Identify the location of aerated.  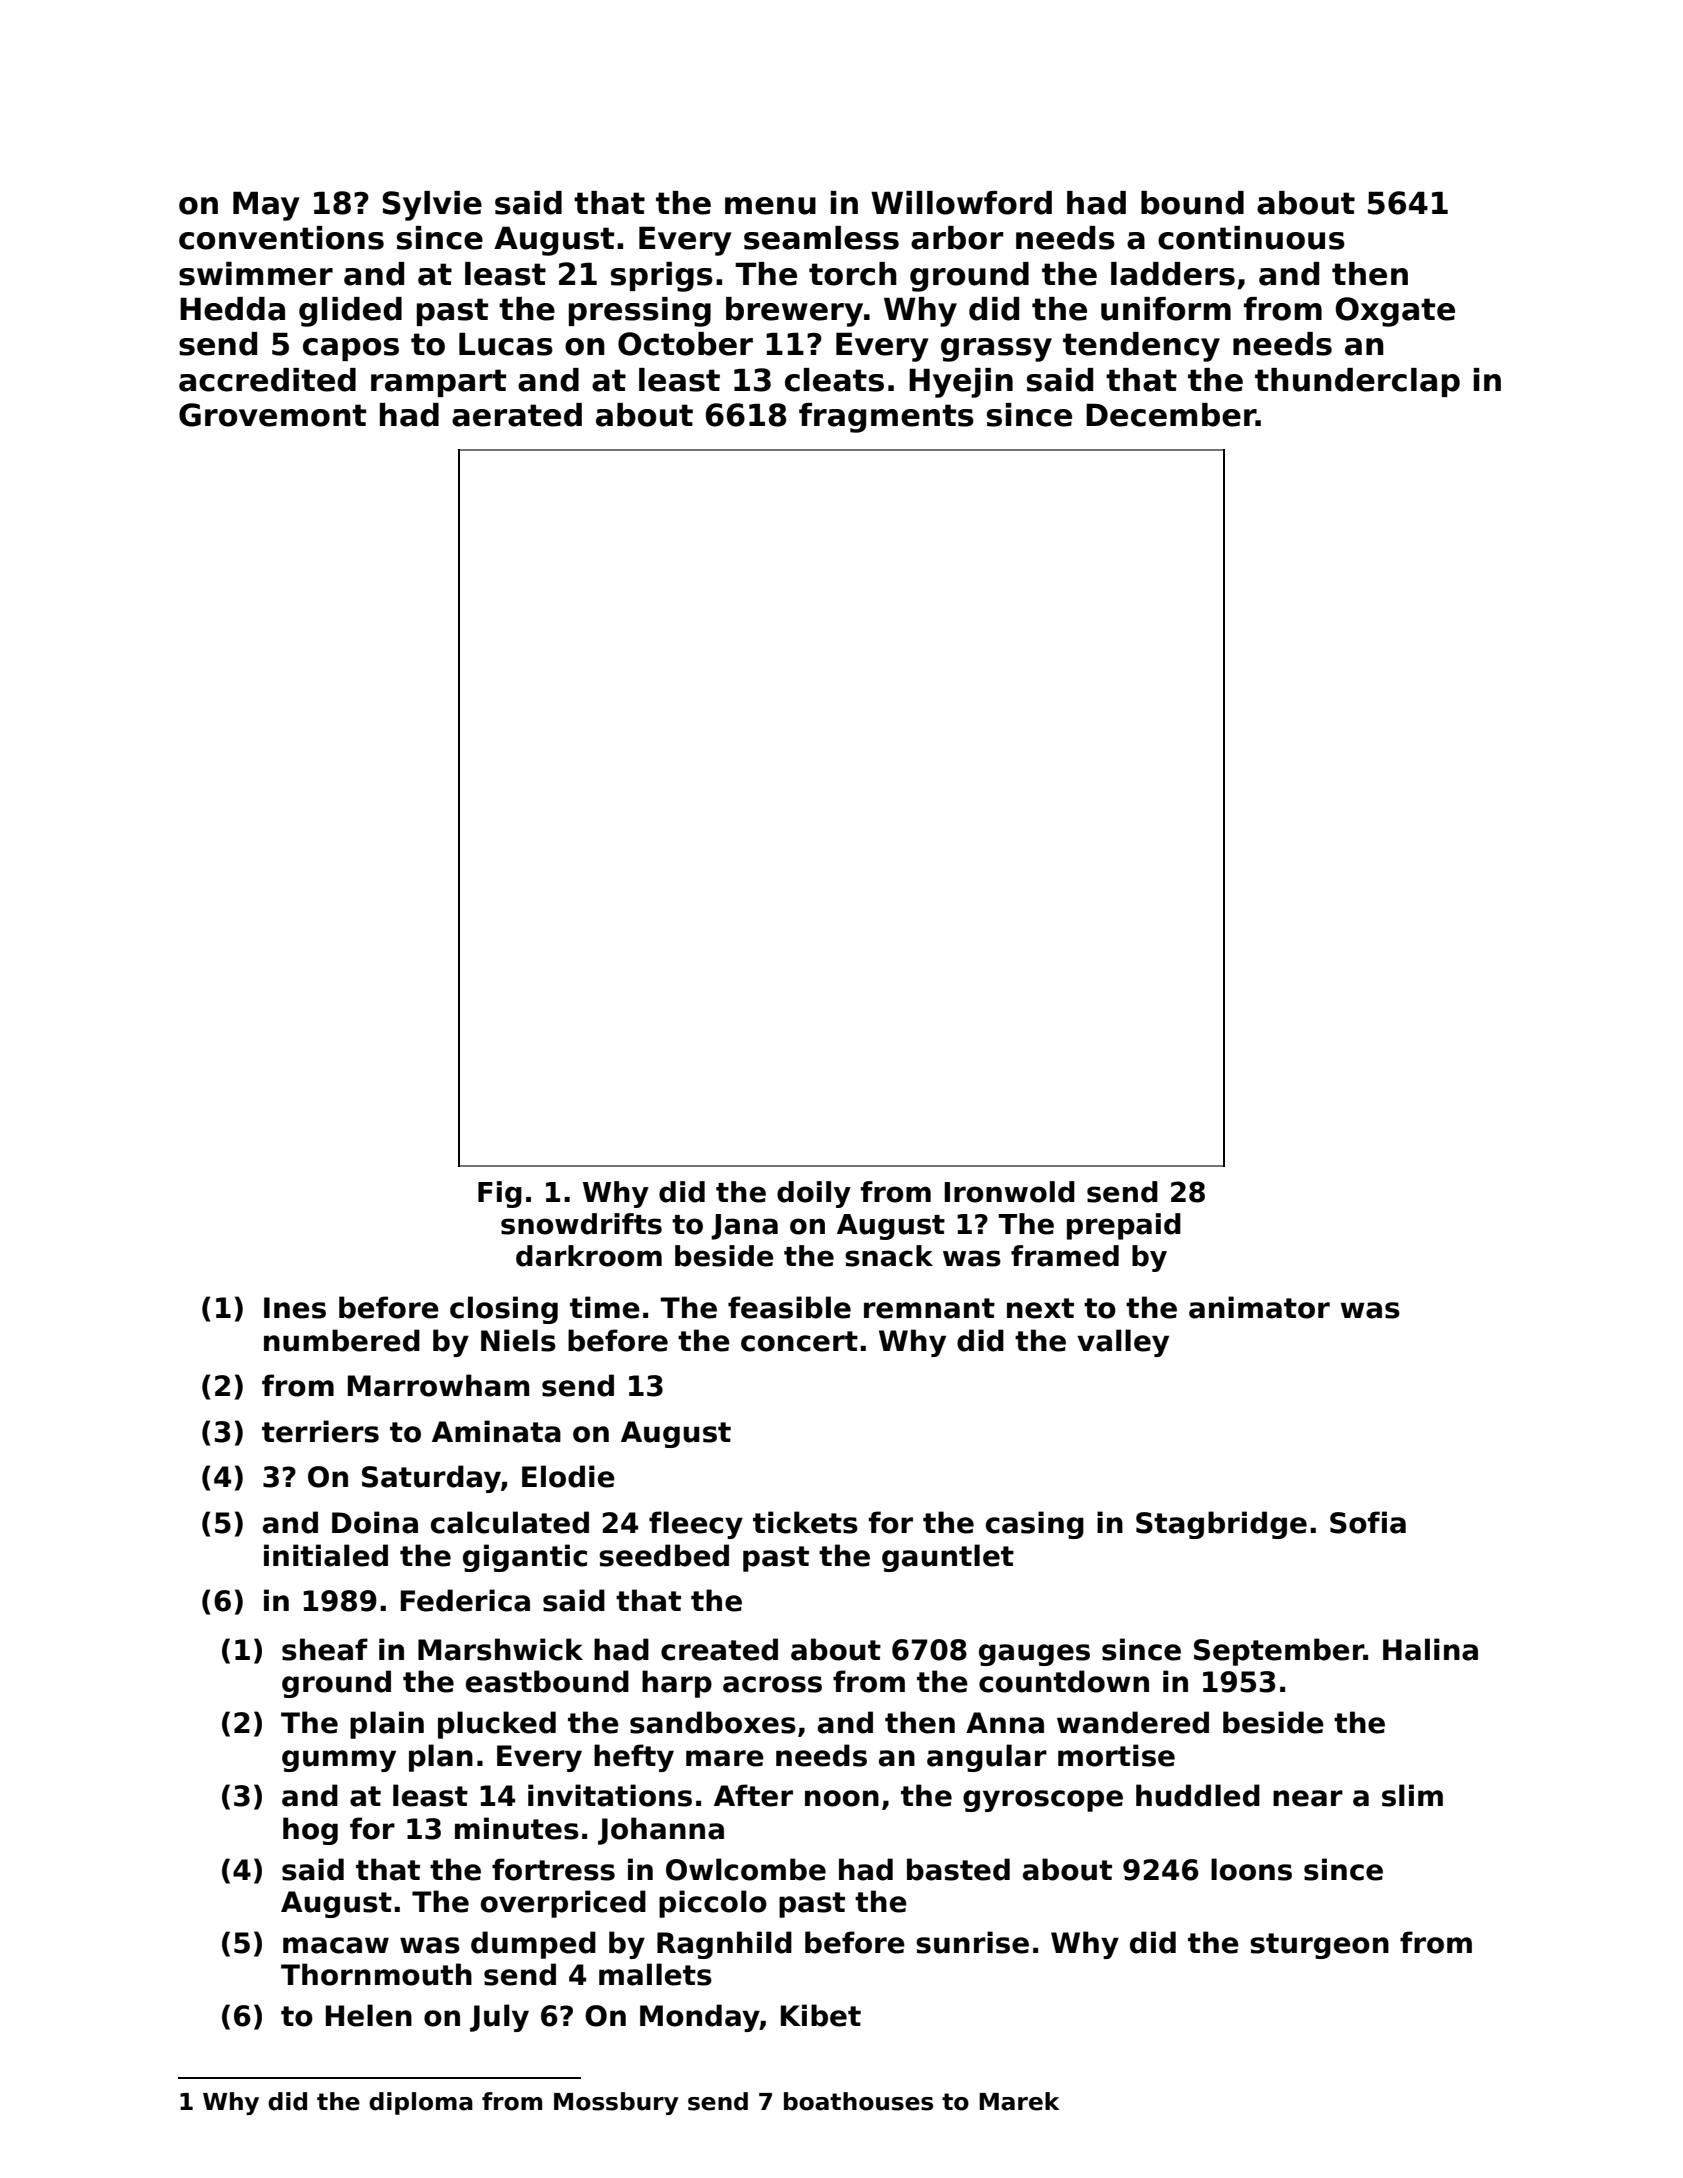
(517, 415).
